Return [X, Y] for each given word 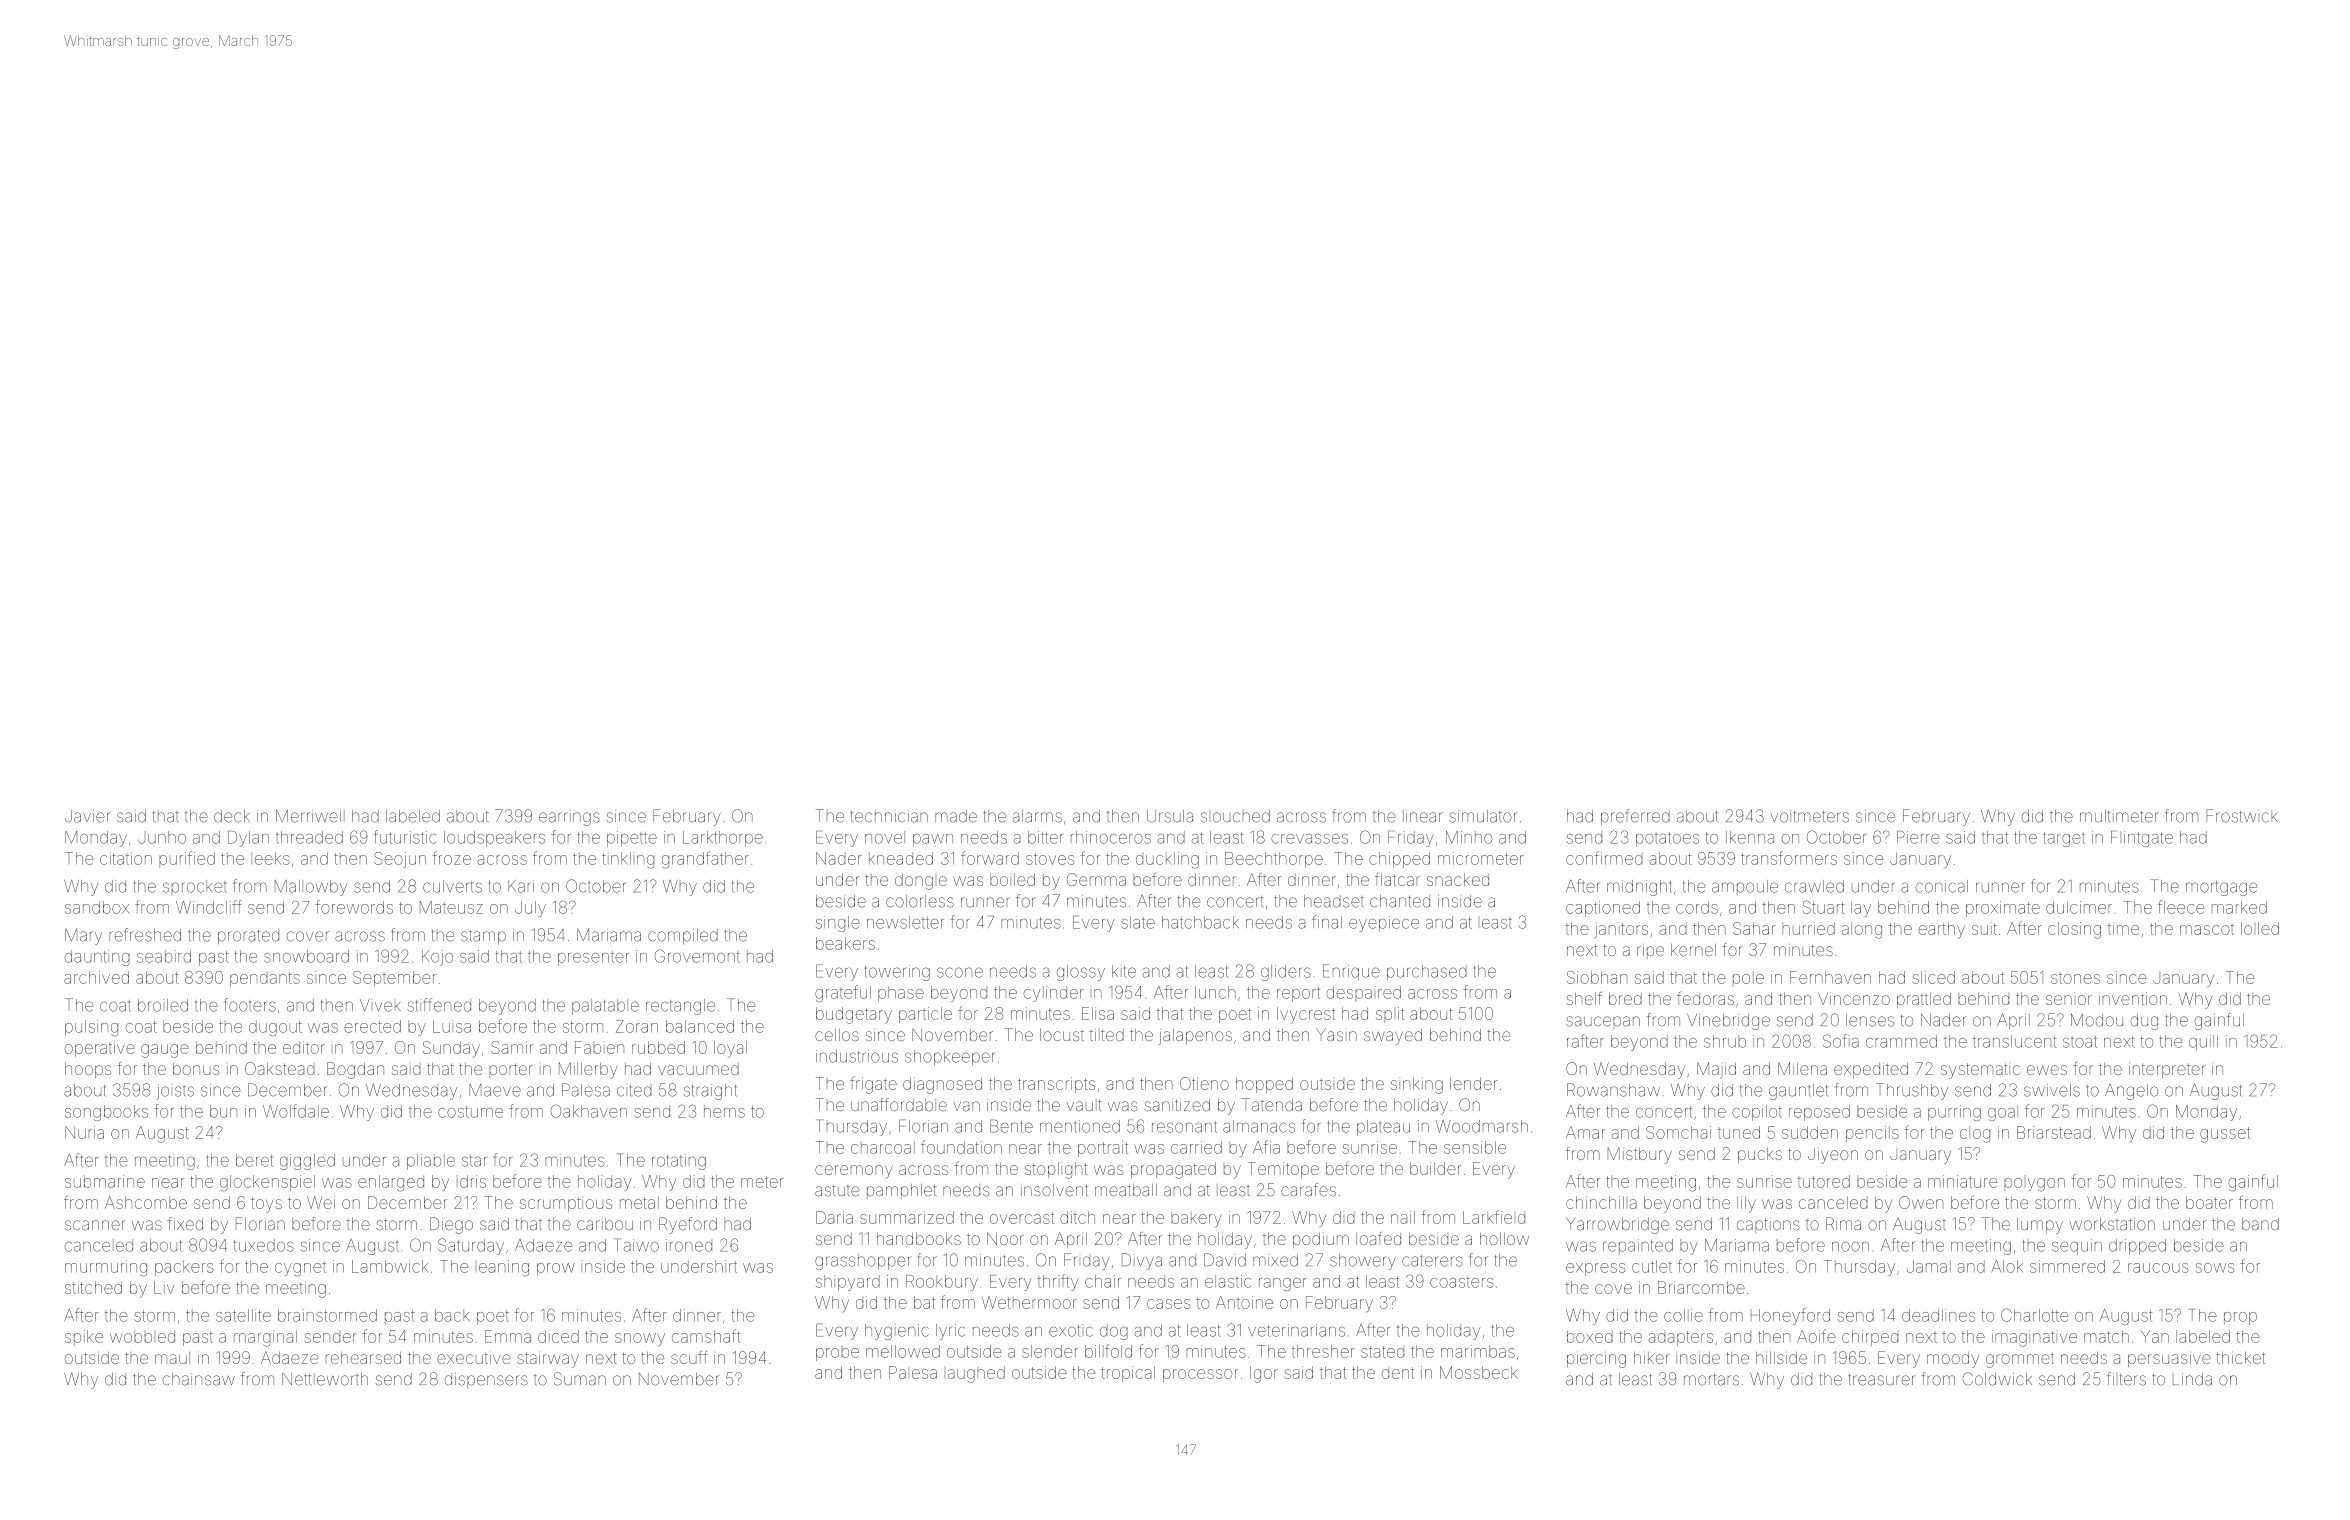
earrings [569, 819]
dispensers [486, 1380]
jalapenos [1195, 1037]
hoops [88, 1070]
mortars [1711, 1380]
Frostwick [2242, 816]
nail [1403, 1217]
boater [2209, 1202]
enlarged [391, 1183]
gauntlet [1798, 1092]
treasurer [1881, 1380]
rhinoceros [1111, 837]
